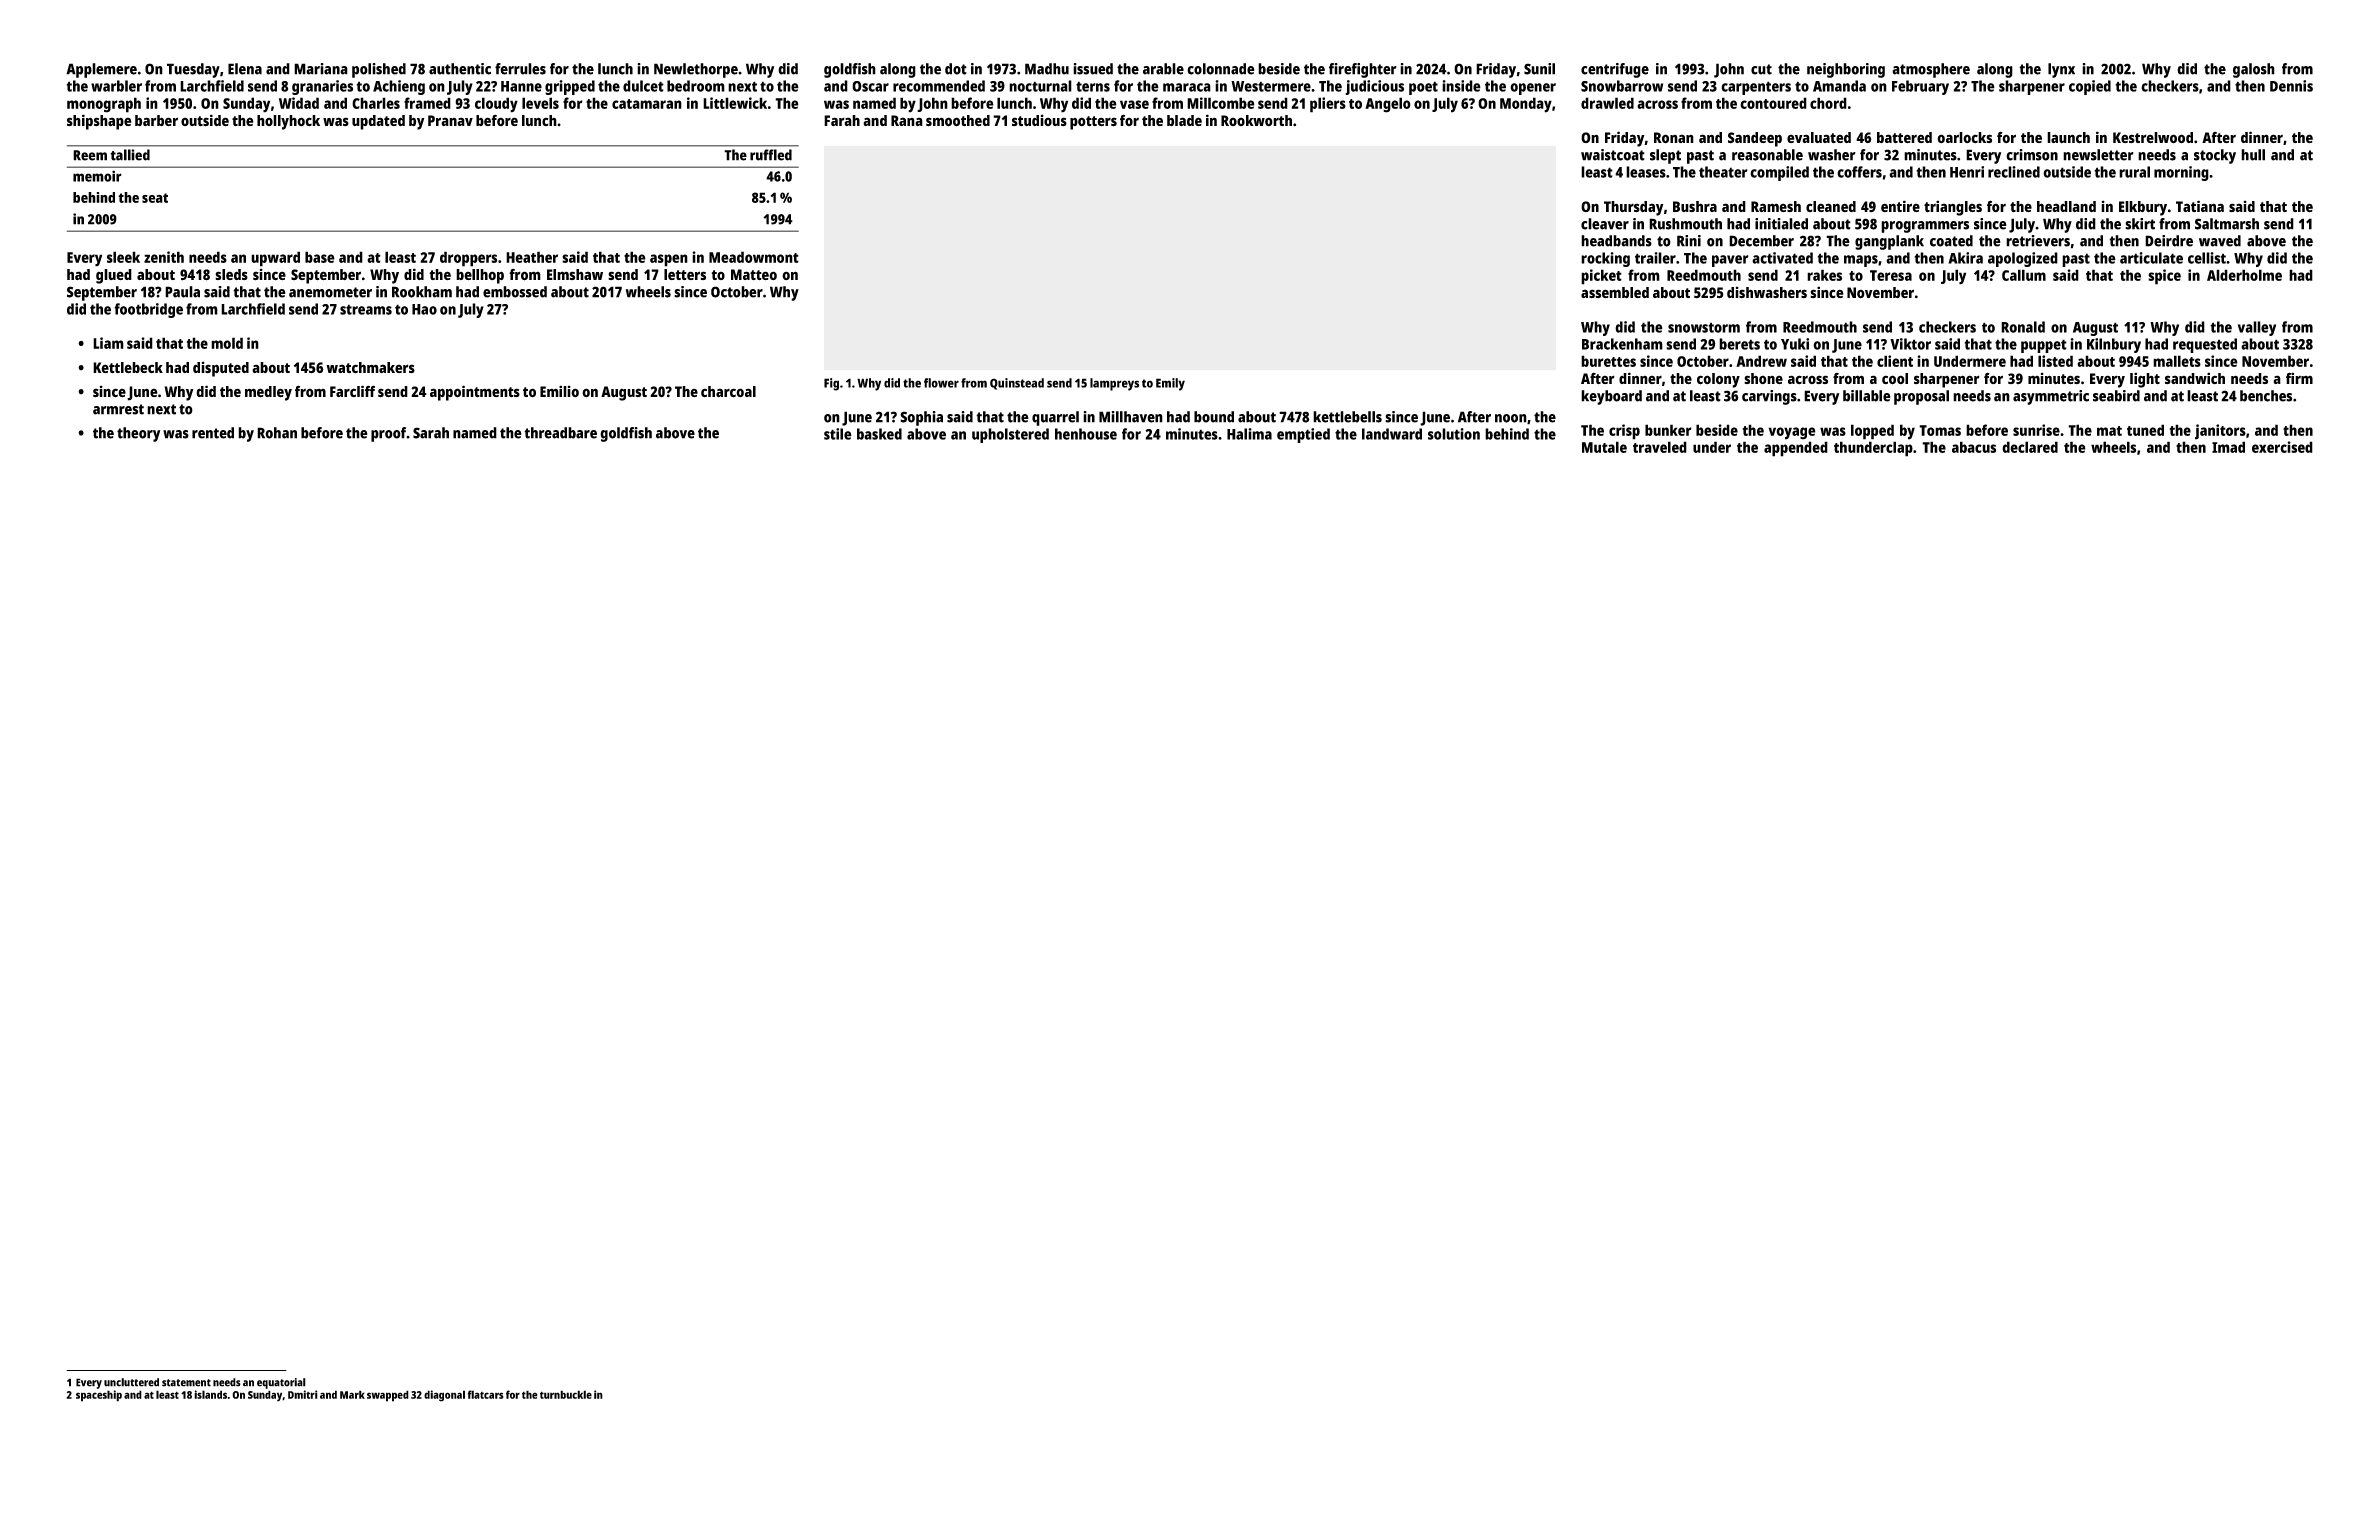 The width and height of the page is (2380, 1540). I want to click on neighboring, so click(1846, 70).
